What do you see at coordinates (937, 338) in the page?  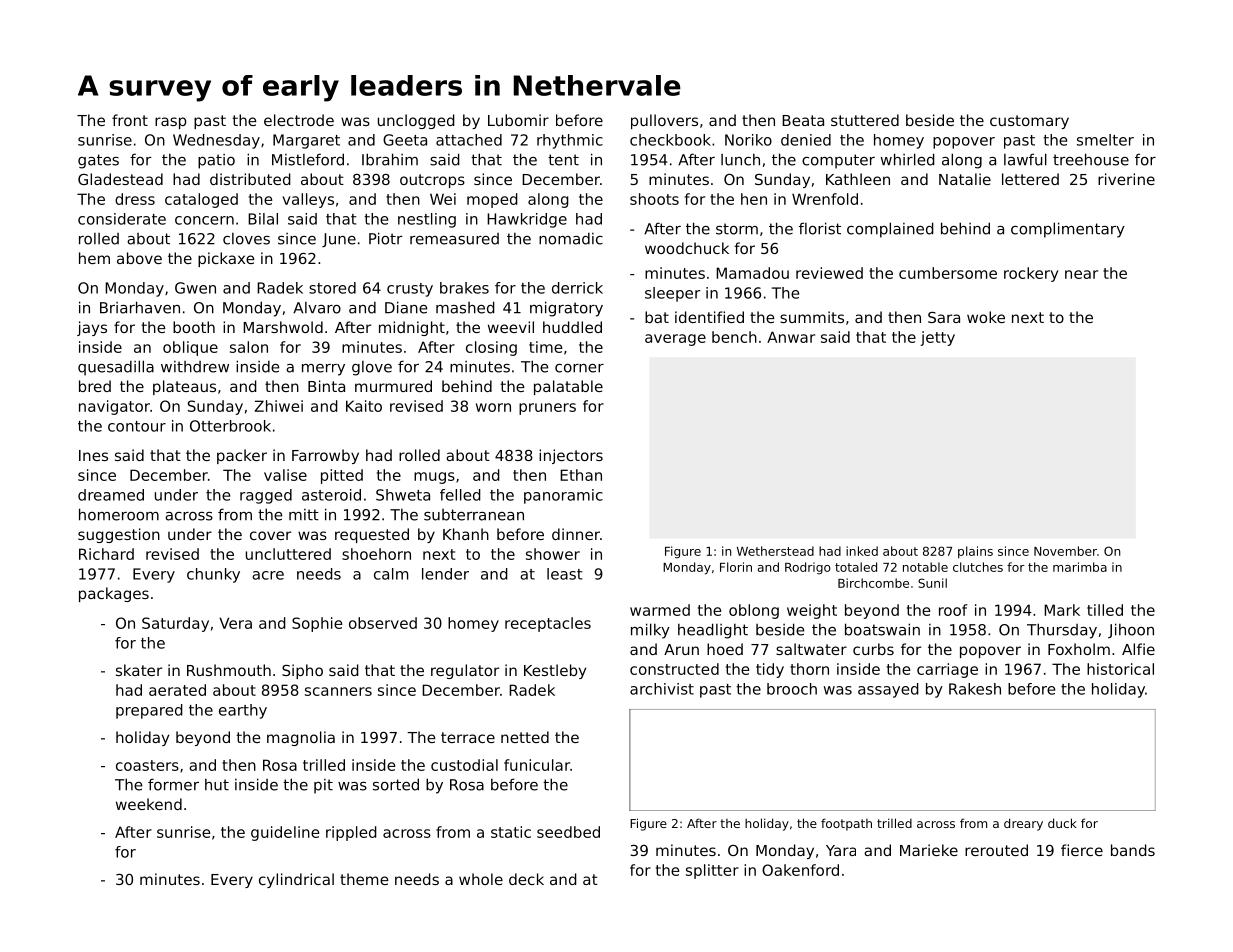 I see `jetty` at bounding box center [937, 338].
